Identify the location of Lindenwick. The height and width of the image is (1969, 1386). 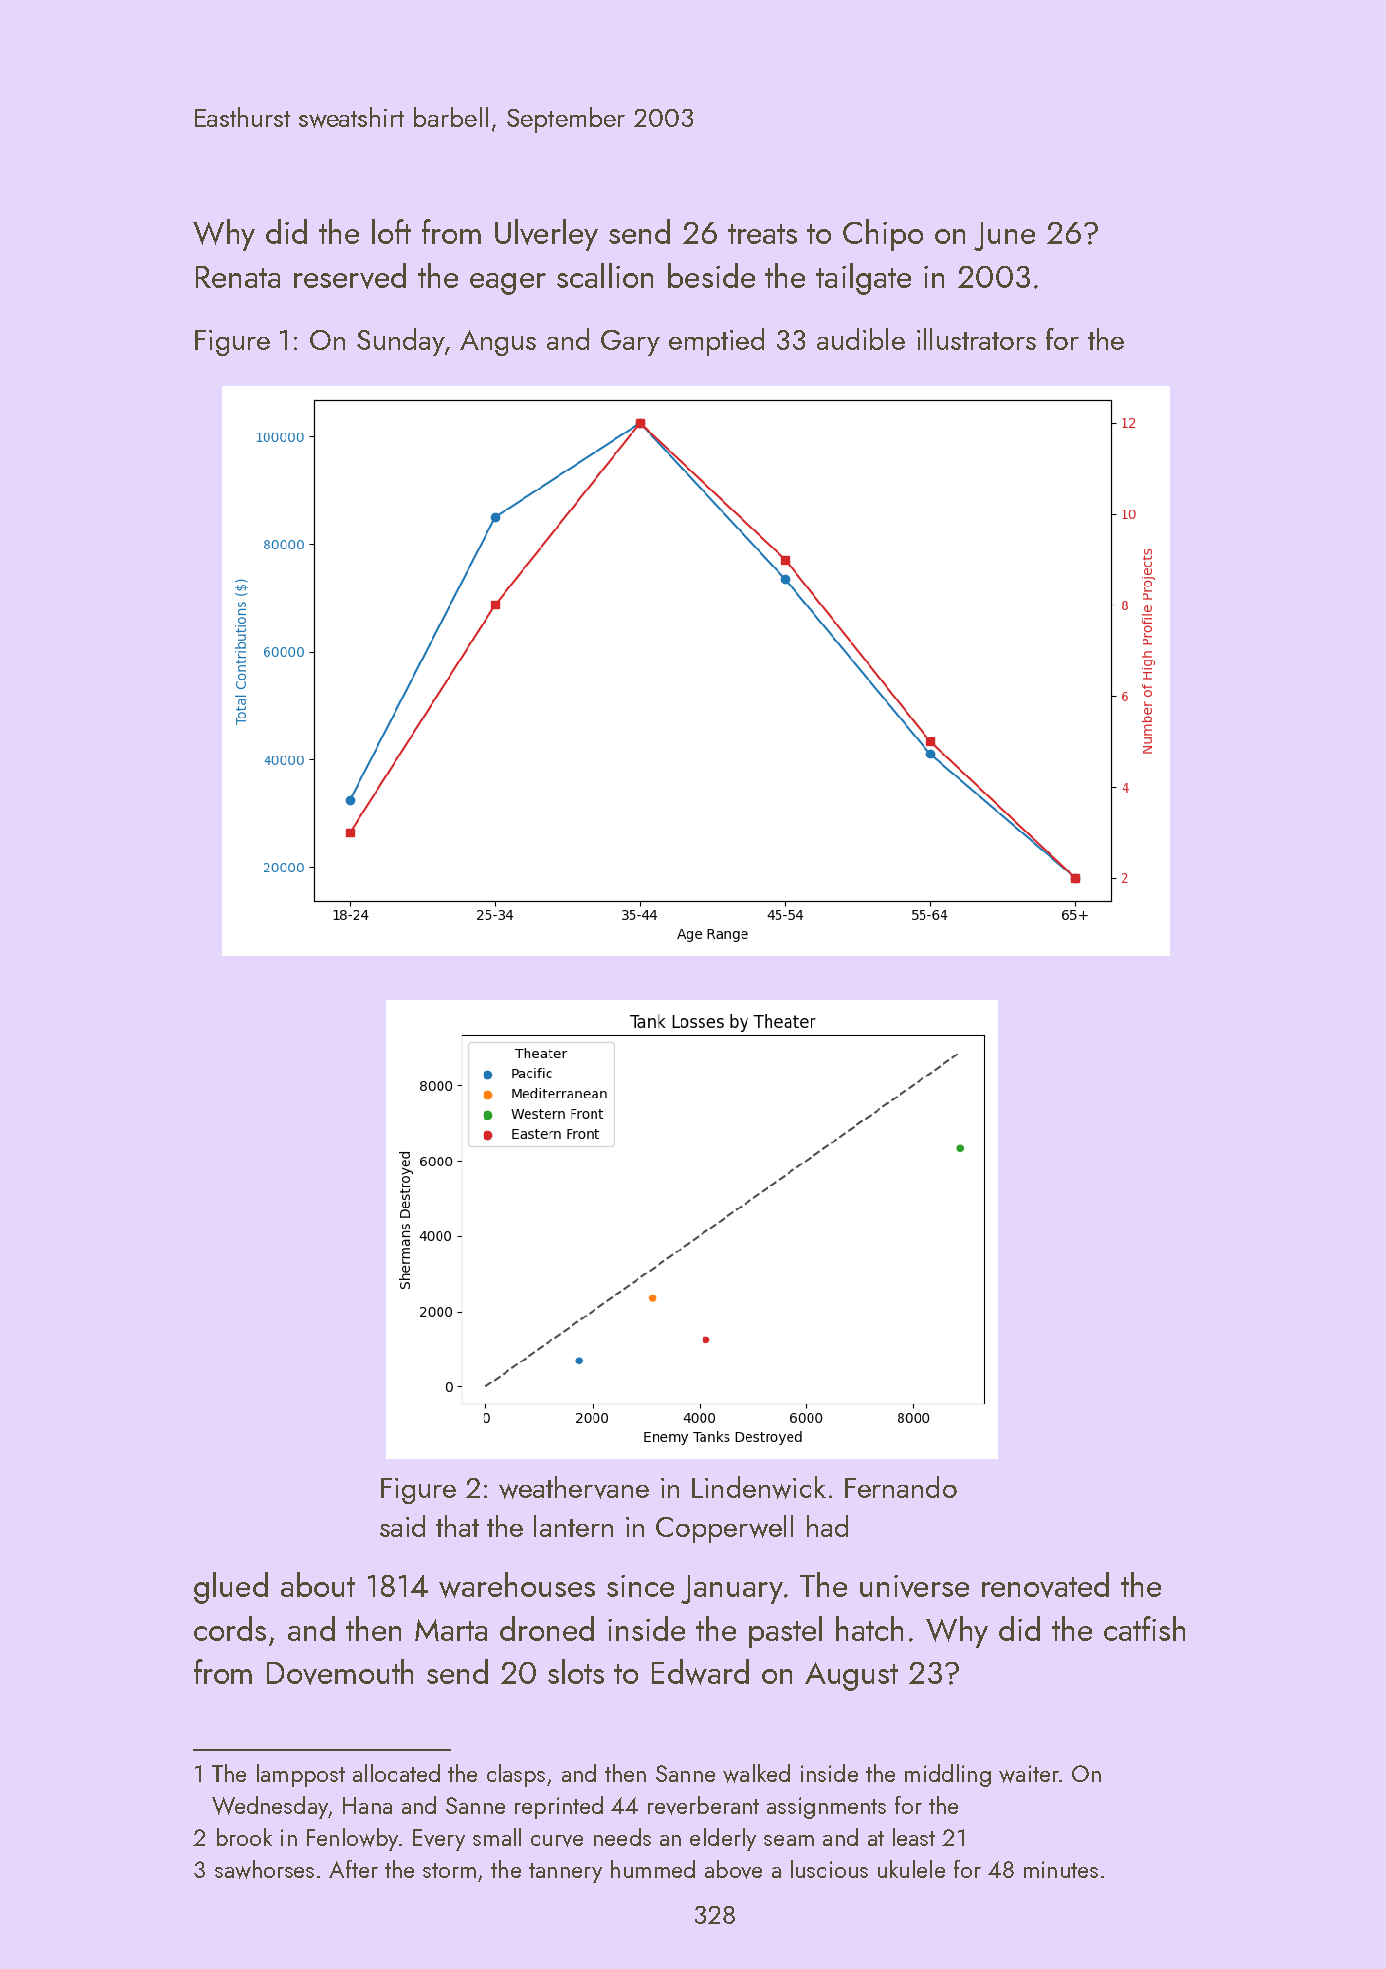
(759, 1487).
